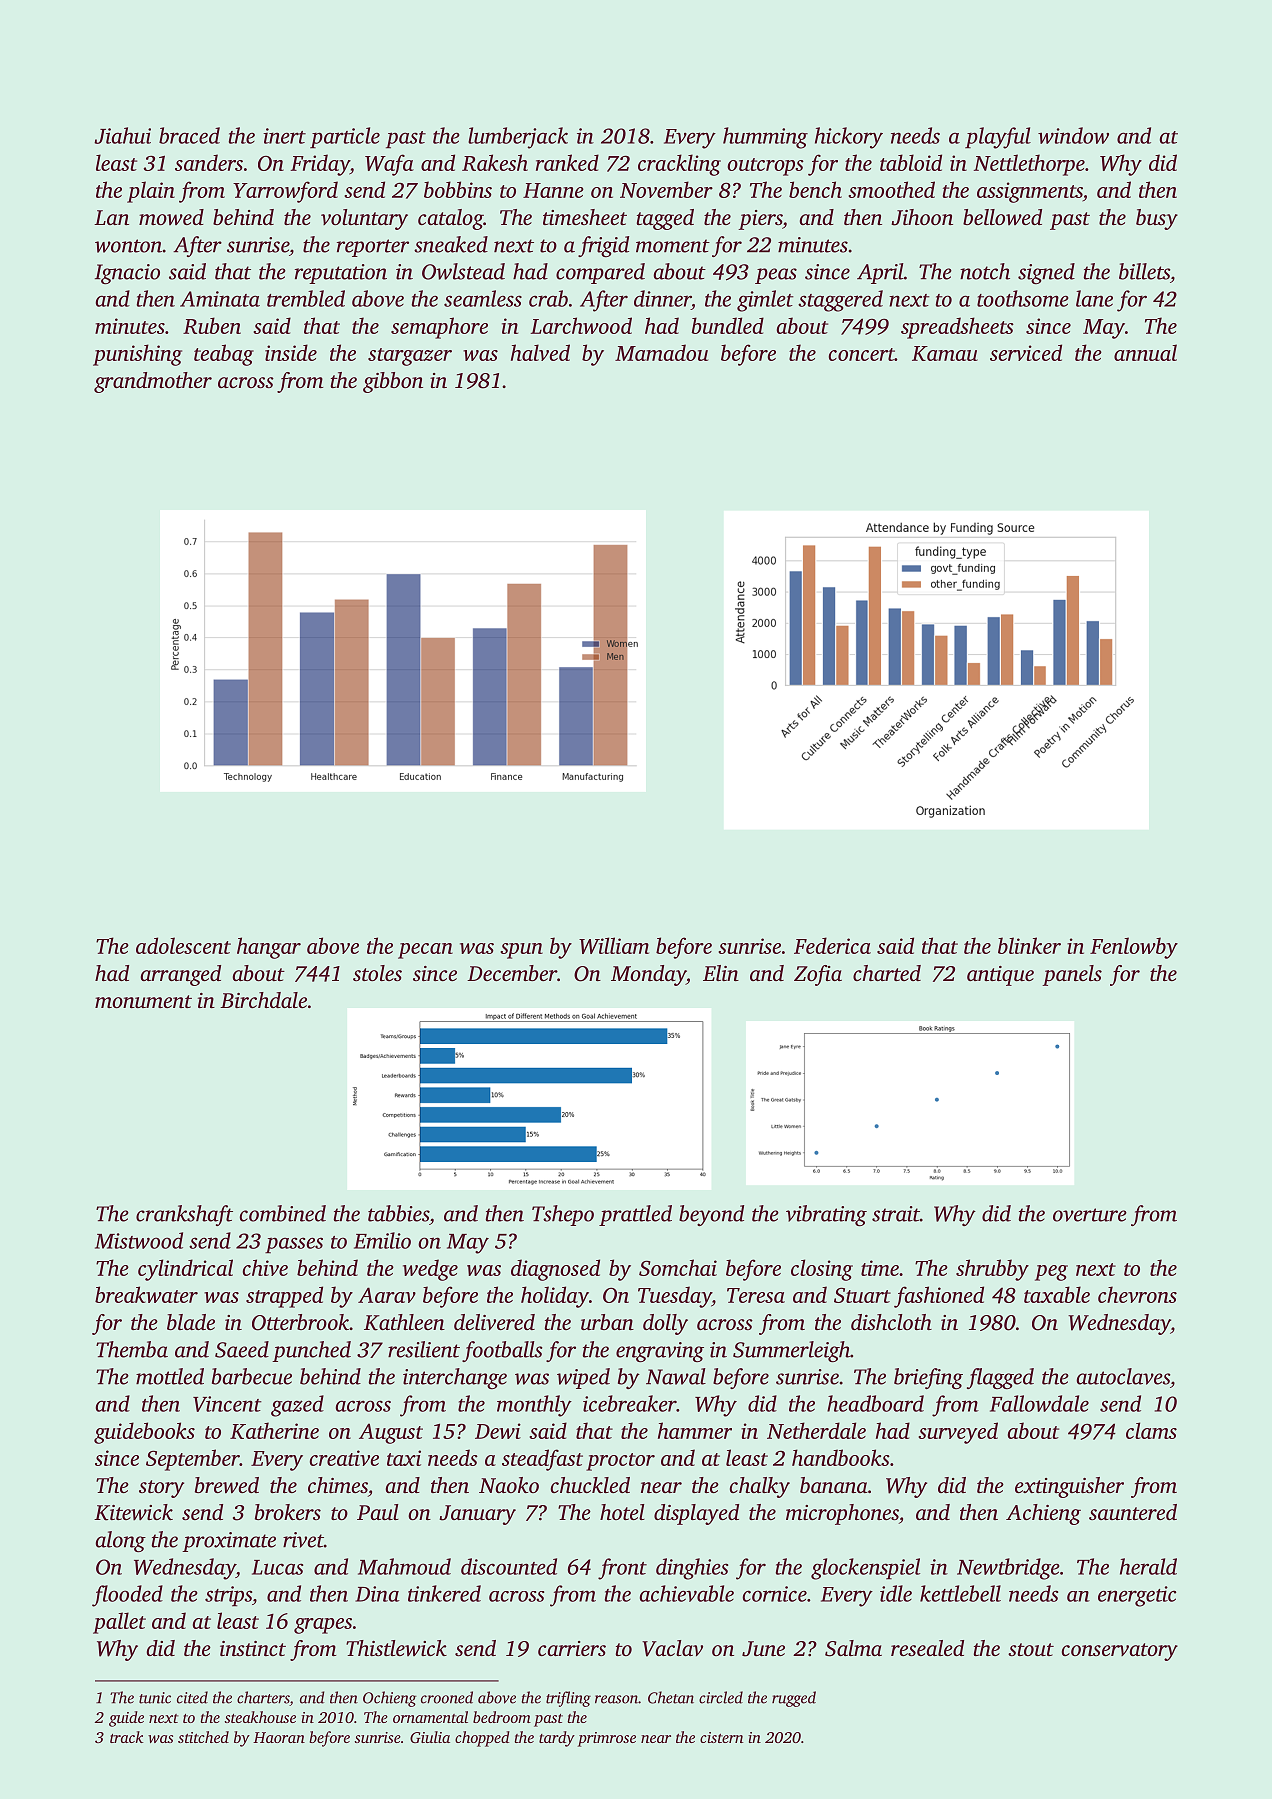  What do you see at coordinates (607, 1322) in the image?
I see `urban` at bounding box center [607, 1322].
